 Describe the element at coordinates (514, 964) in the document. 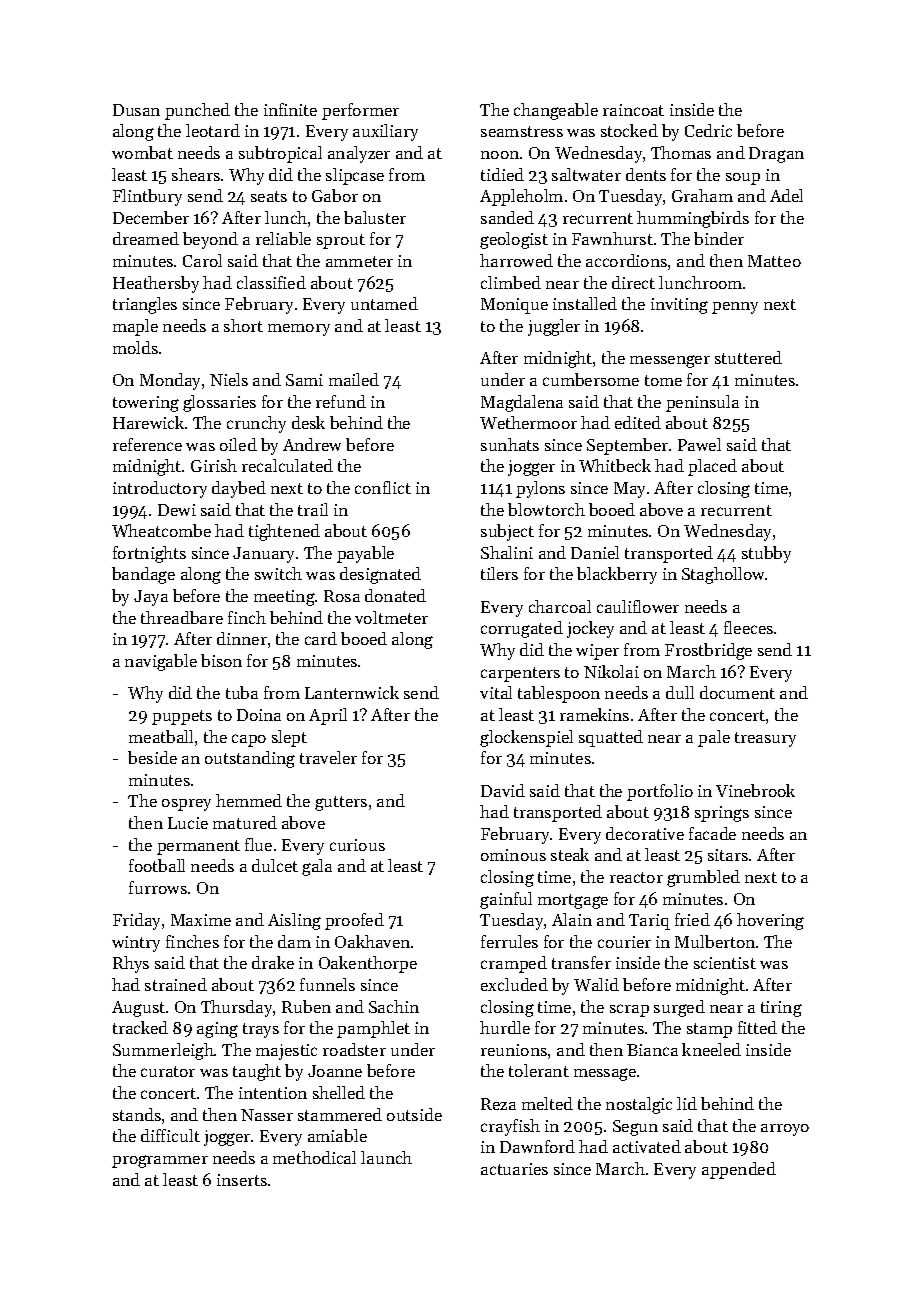

I see `cramped` at that location.
